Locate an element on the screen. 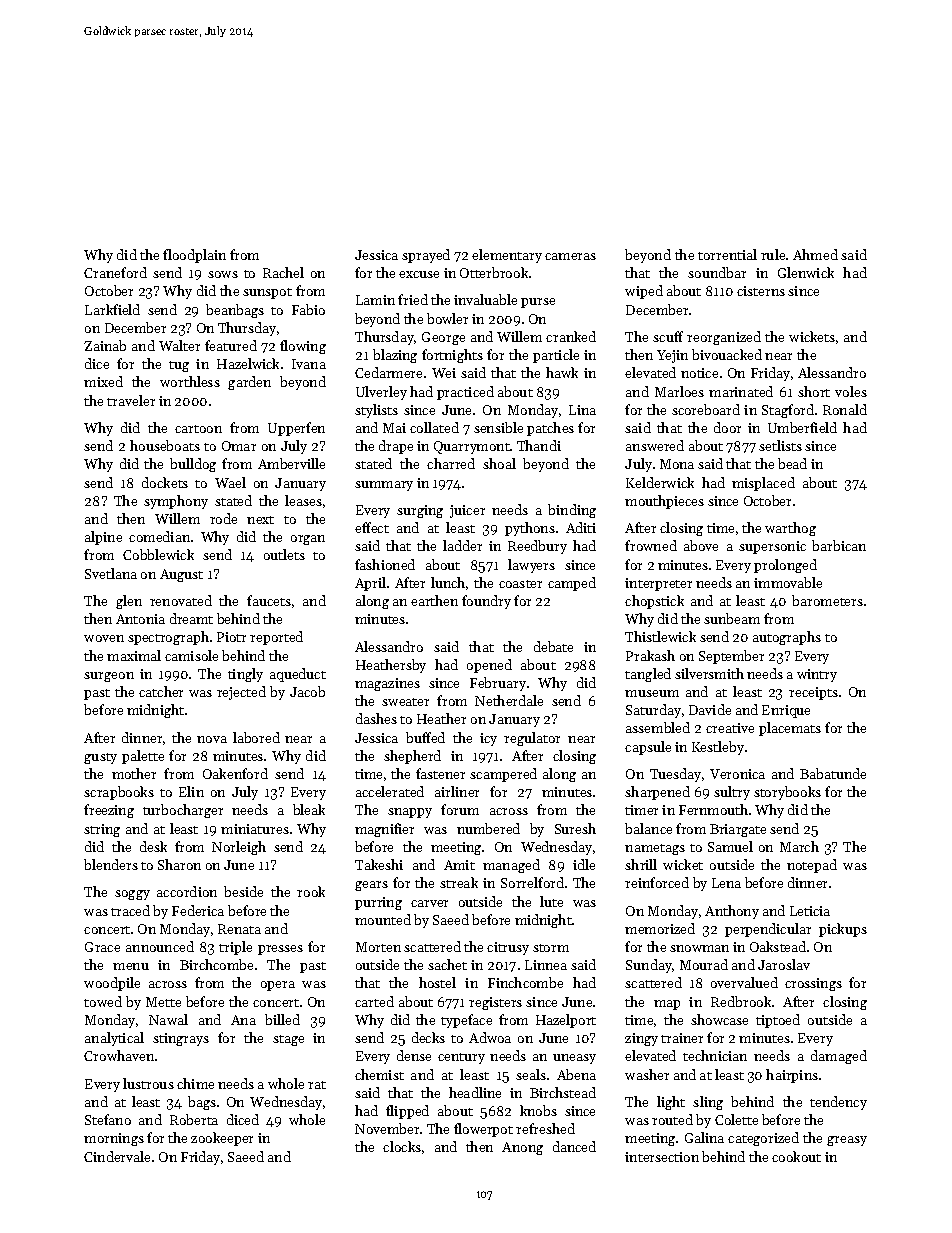  placemats is located at coordinates (790, 729).
